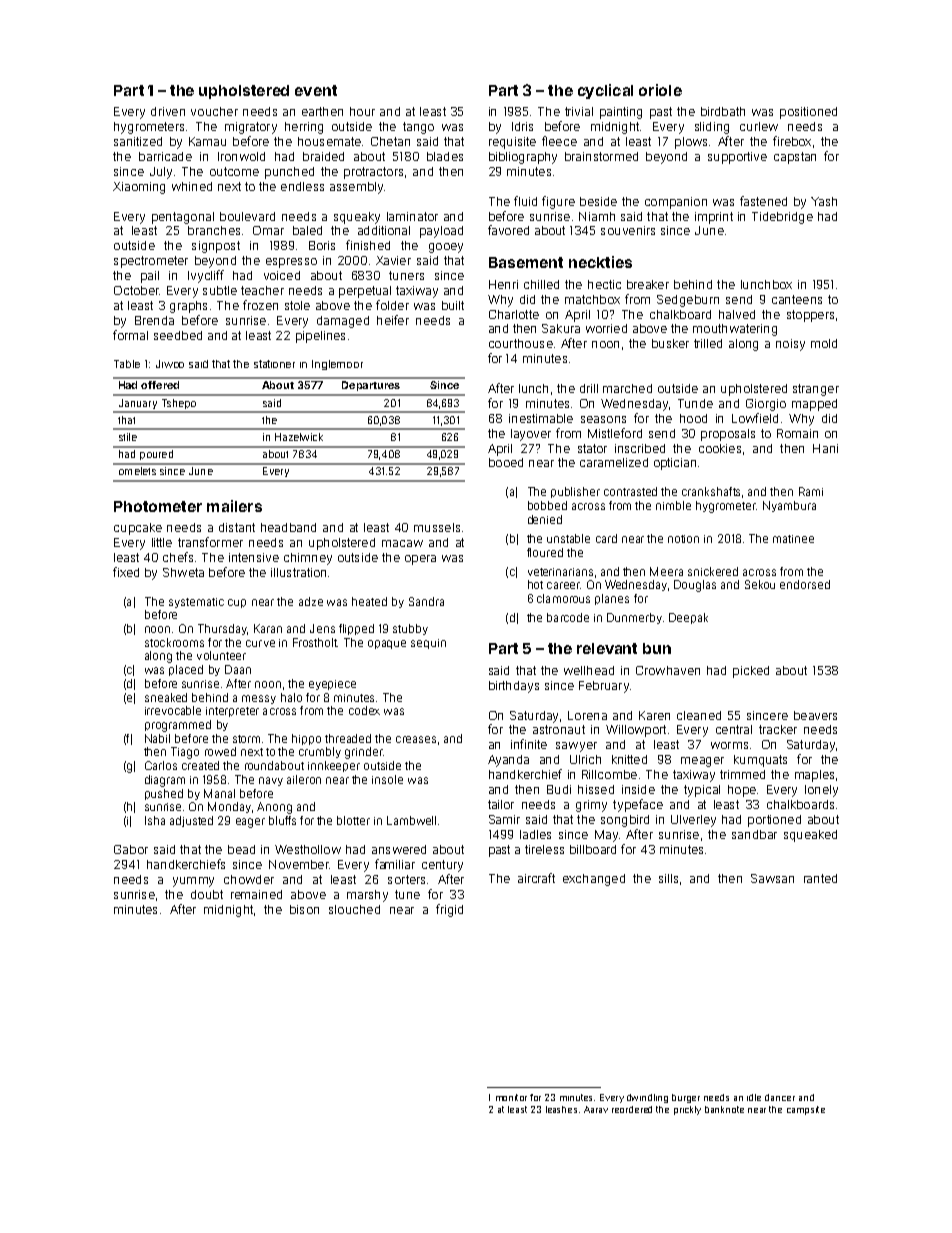 The width and height of the screenshot is (952, 1233). I want to click on October, so click(136, 290).
